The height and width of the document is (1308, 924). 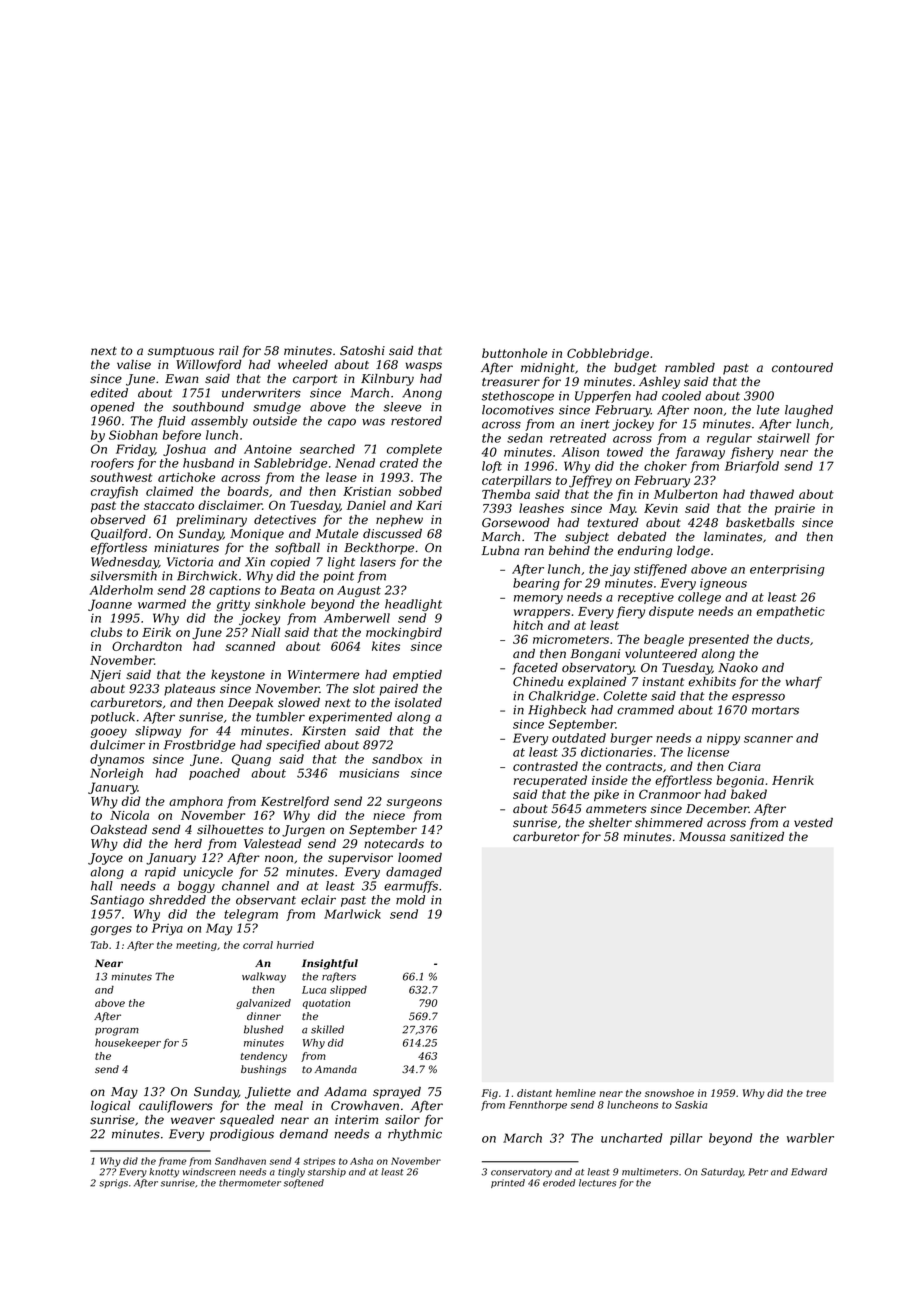 I want to click on rhythmic, so click(x=415, y=1135).
